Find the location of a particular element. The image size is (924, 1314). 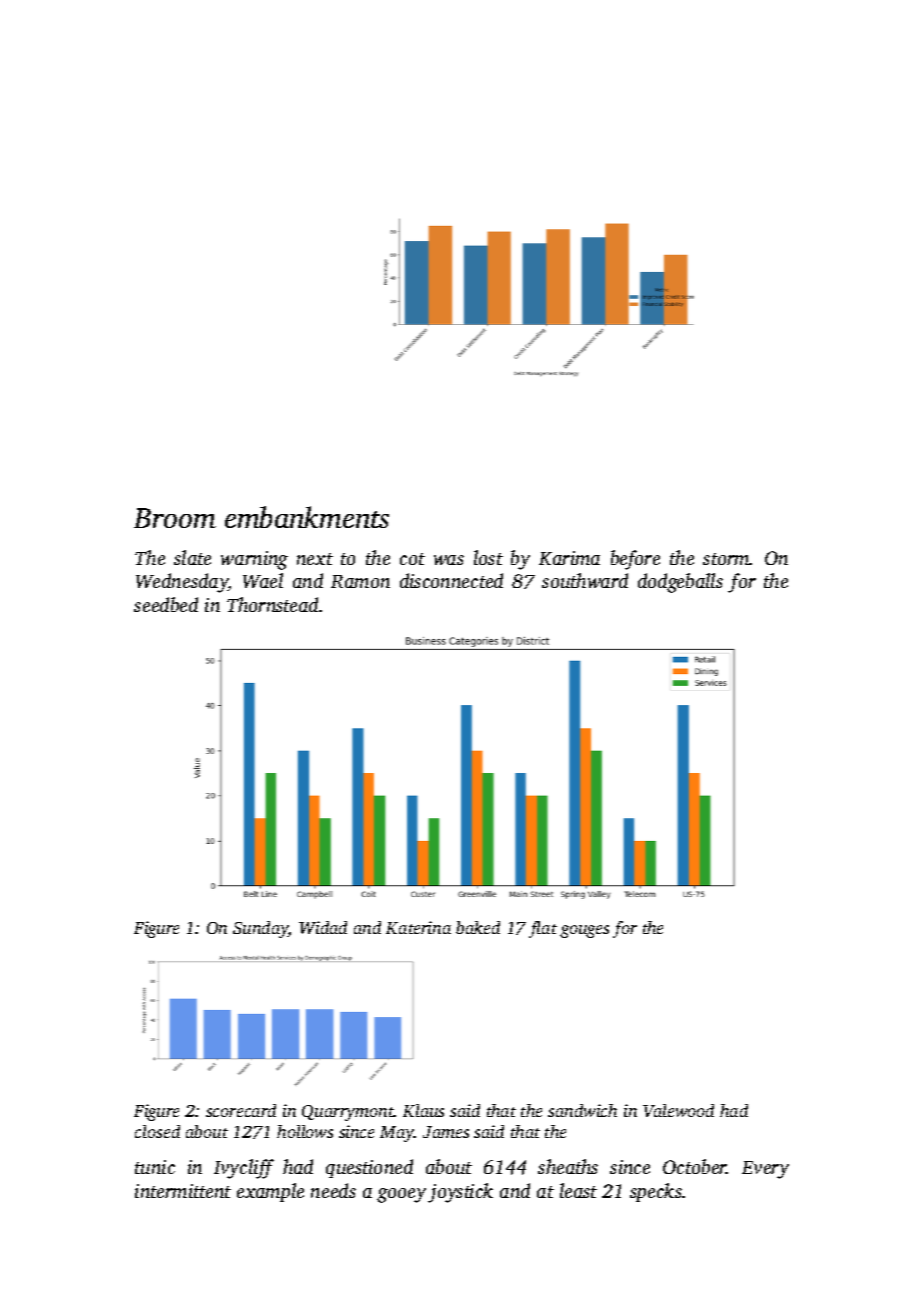

southward is located at coordinates (585, 580).
